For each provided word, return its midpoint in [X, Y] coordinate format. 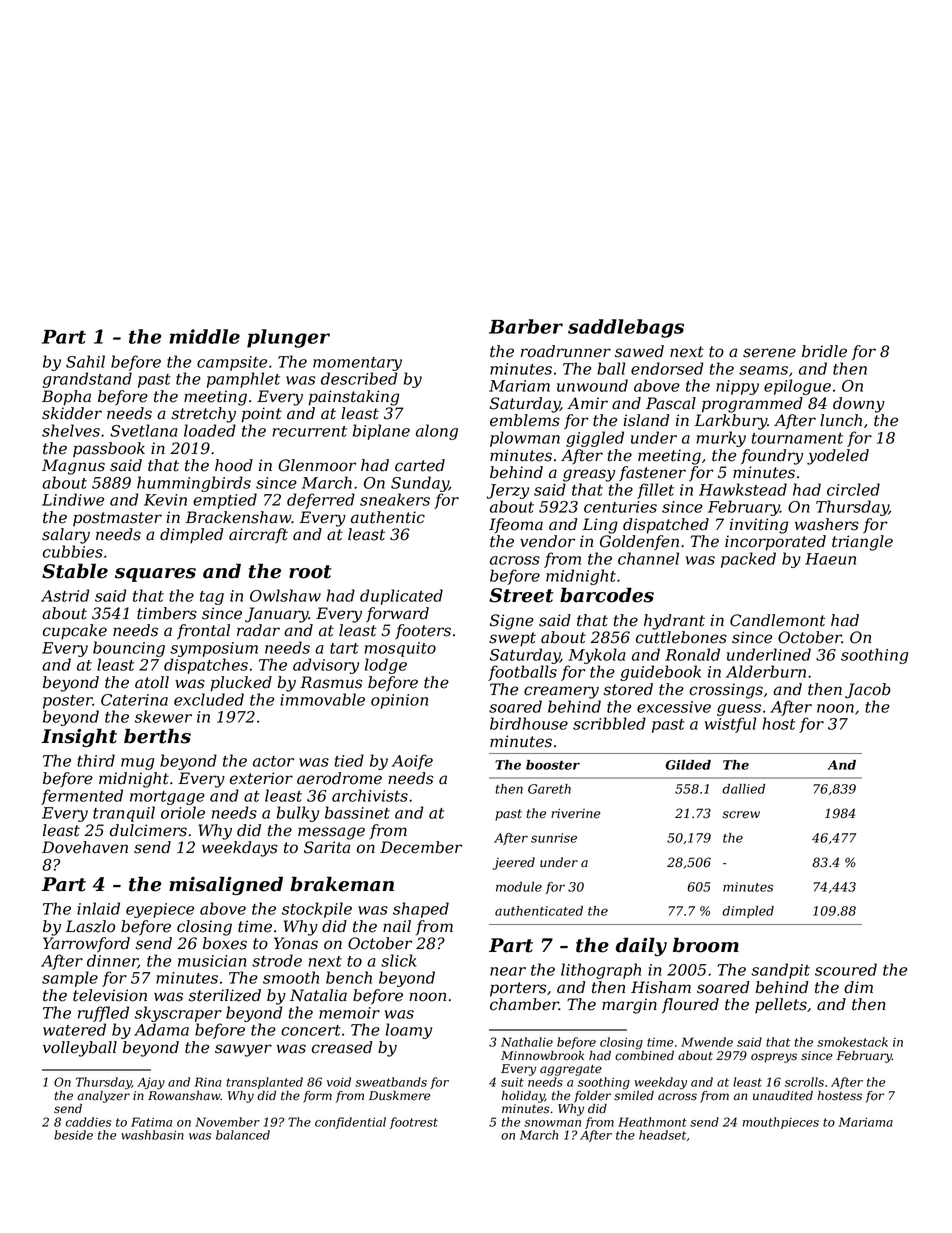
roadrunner [566, 351]
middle [204, 336]
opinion [399, 701]
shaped [421, 910]
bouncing [129, 649]
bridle [824, 351]
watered [74, 1029]
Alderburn [766, 671]
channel [648, 558]
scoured [846, 969]
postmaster [117, 519]
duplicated [401, 597]
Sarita [327, 847]
